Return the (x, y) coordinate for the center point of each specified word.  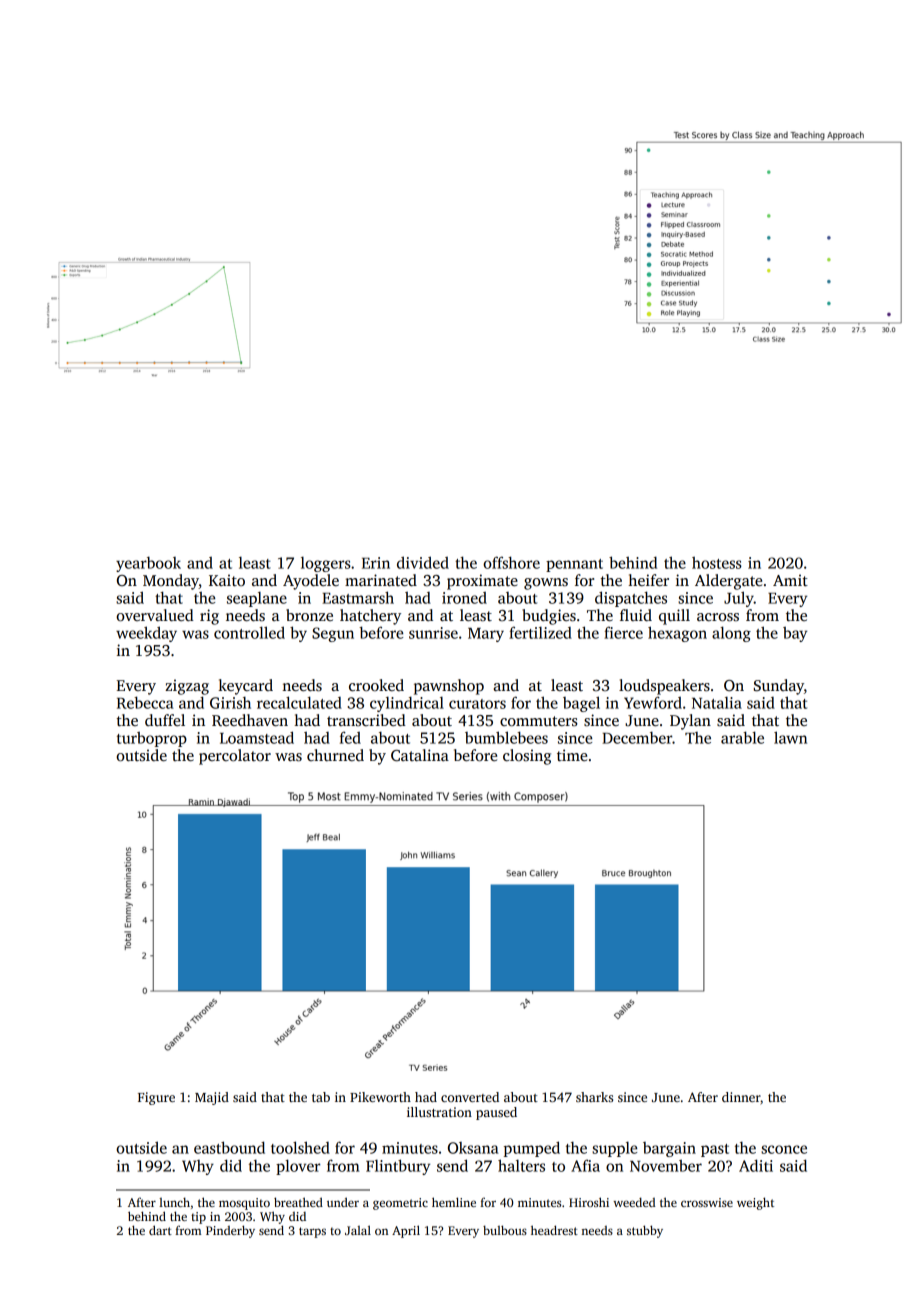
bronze (309, 615)
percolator (235, 757)
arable (742, 737)
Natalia (717, 703)
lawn (790, 737)
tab (321, 1097)
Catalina (420, 755)
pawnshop (449, 687)
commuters (539, 721)
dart (160, 1230)
